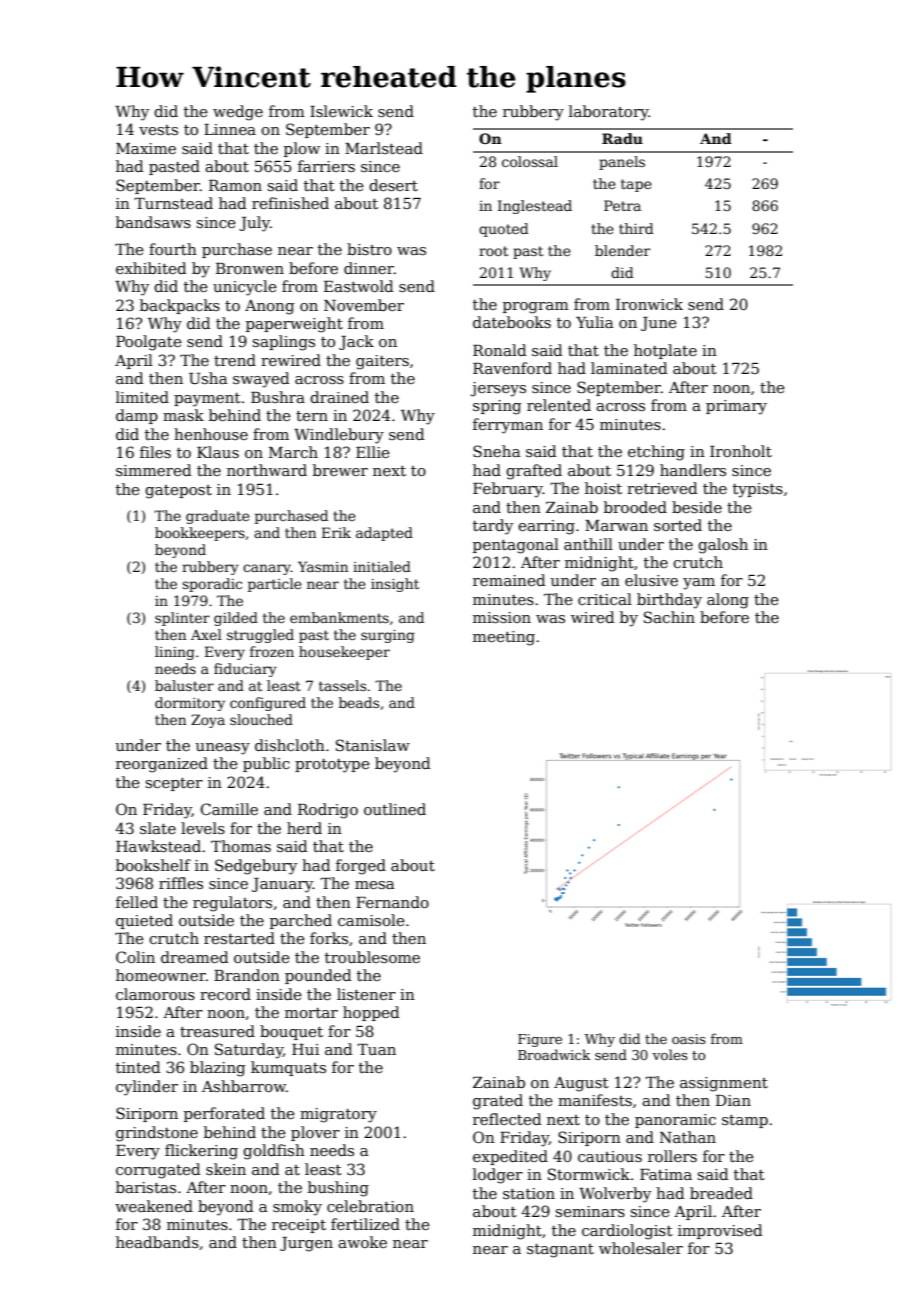 Image resolution: width=908 pixels, height=1316 pixels. Describe the element at coordinates (504, 638) in the screenshot. I see `meeting` at that location.
